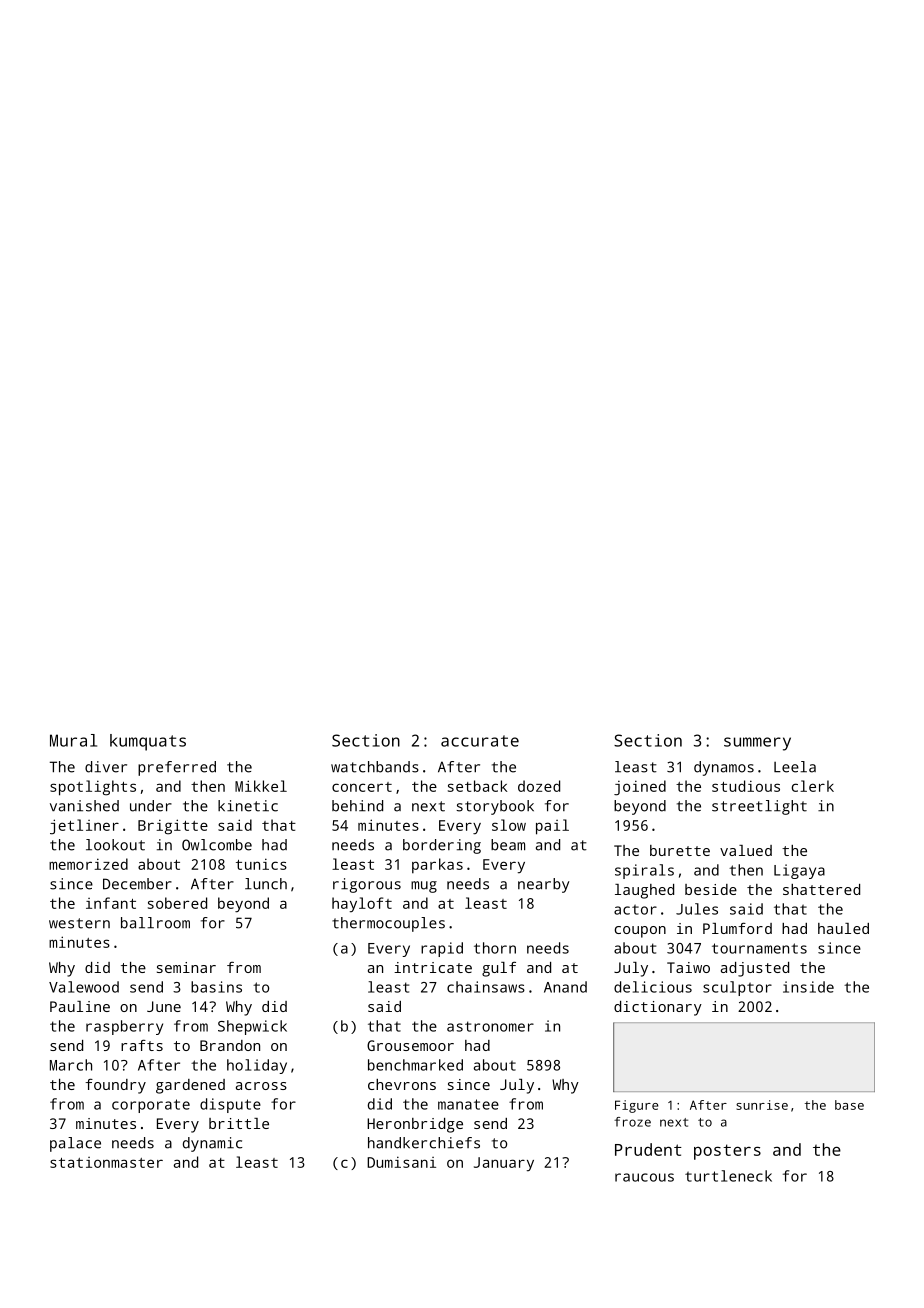 The image size is (924, 1308). Describe the element at coordinates (808, 987) in the document. I see `inside` at that location.
